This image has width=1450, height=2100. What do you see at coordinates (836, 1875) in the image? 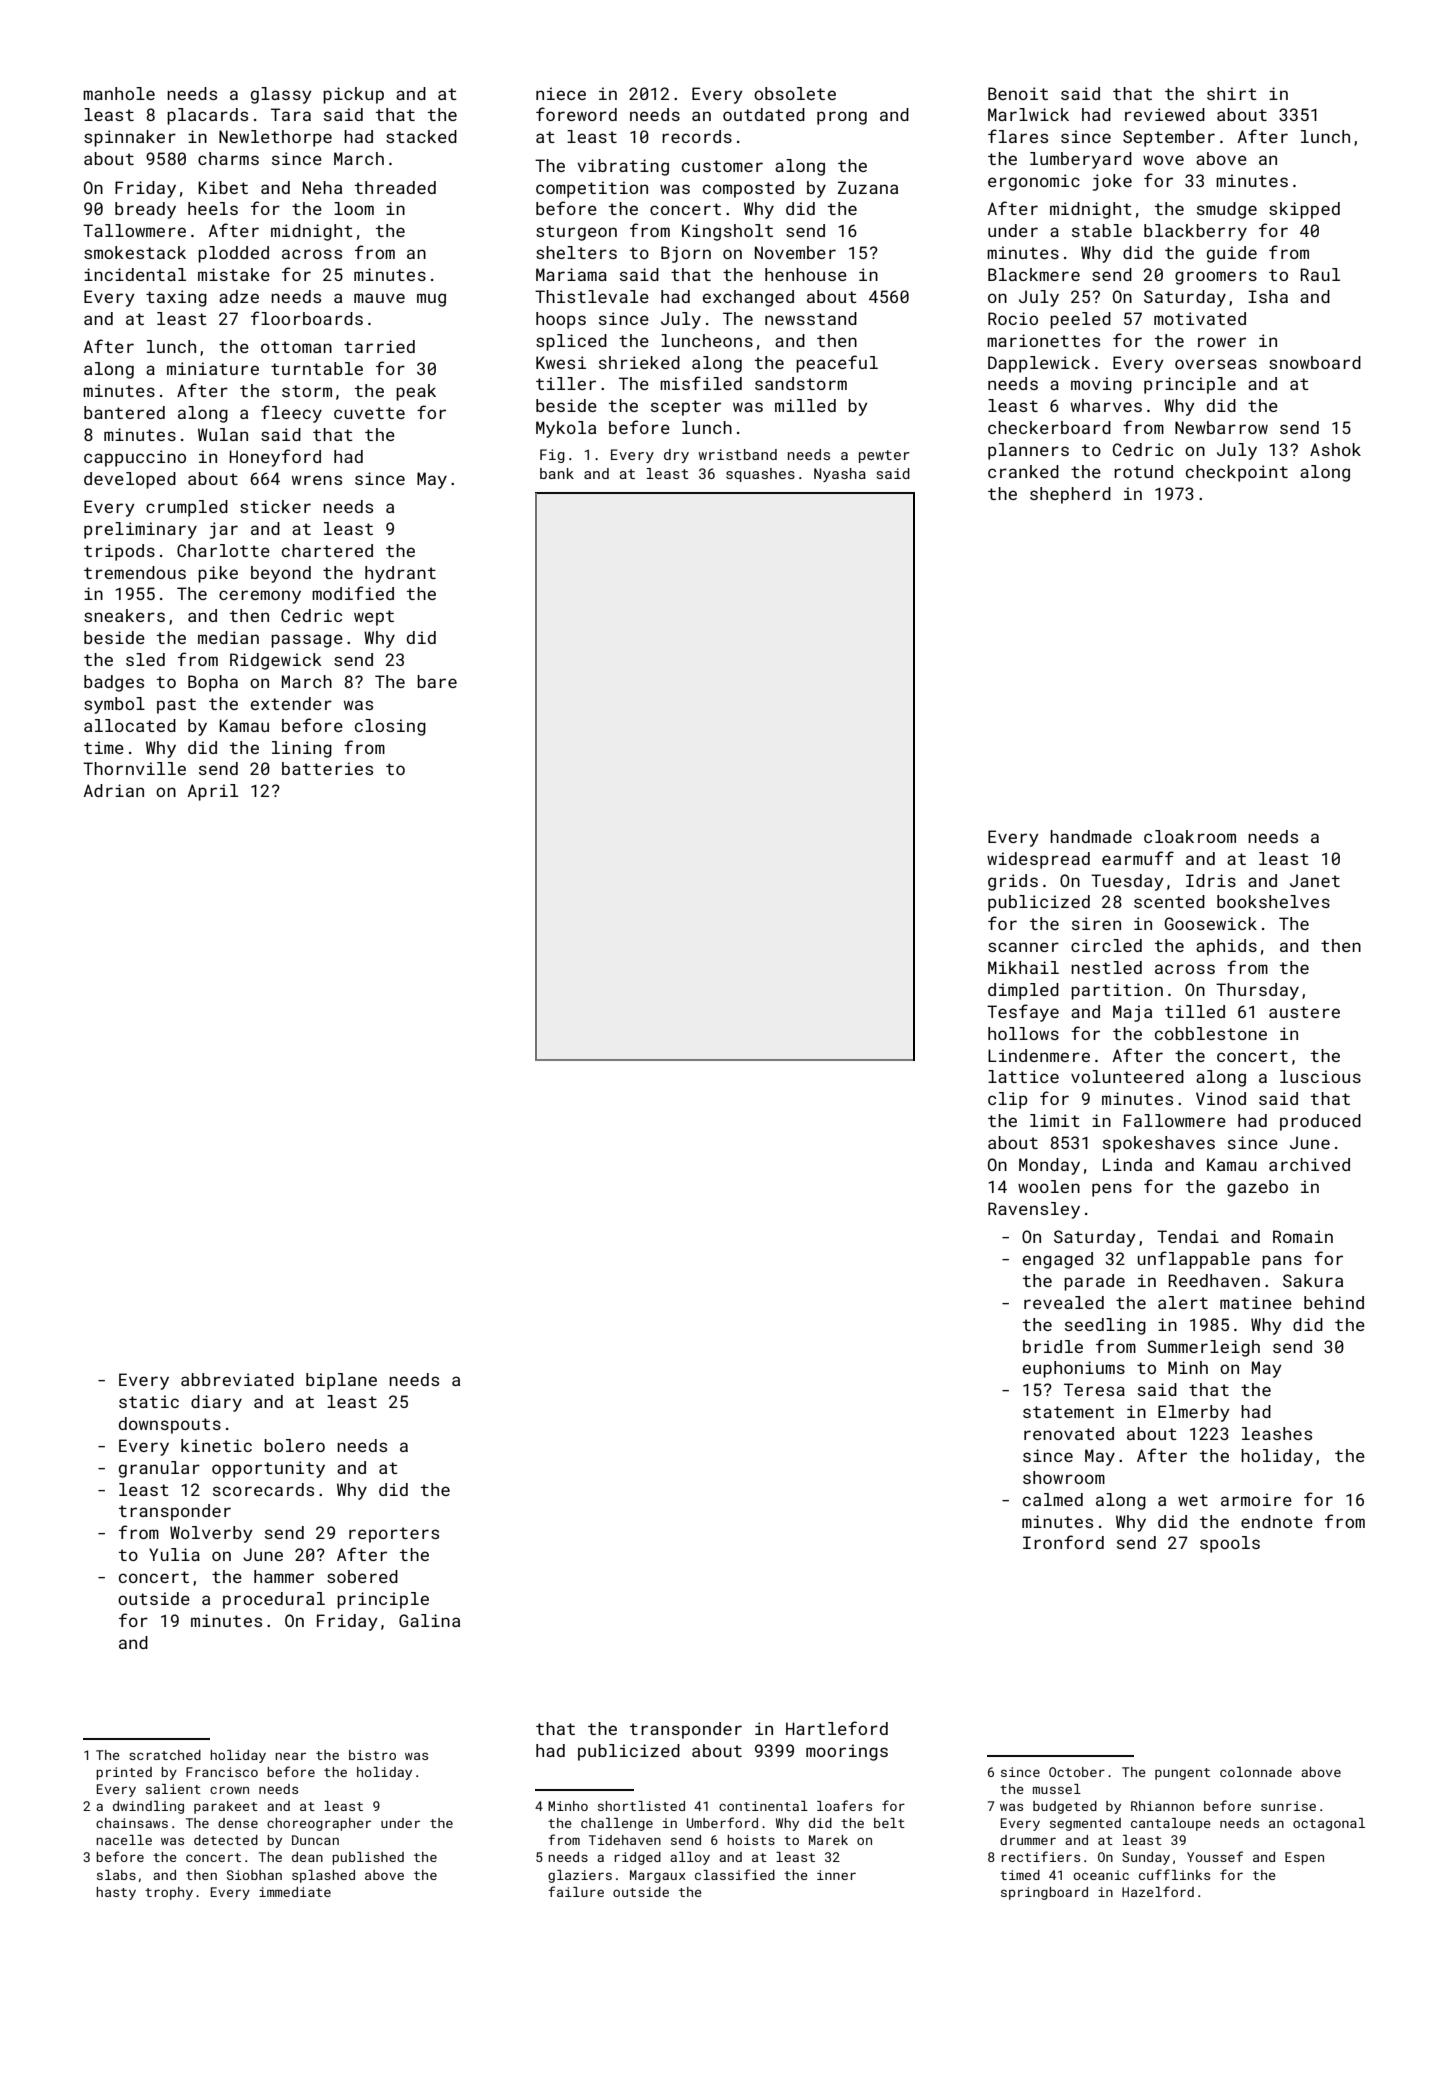
I see `inner` at bounding box center [836, 1875].
